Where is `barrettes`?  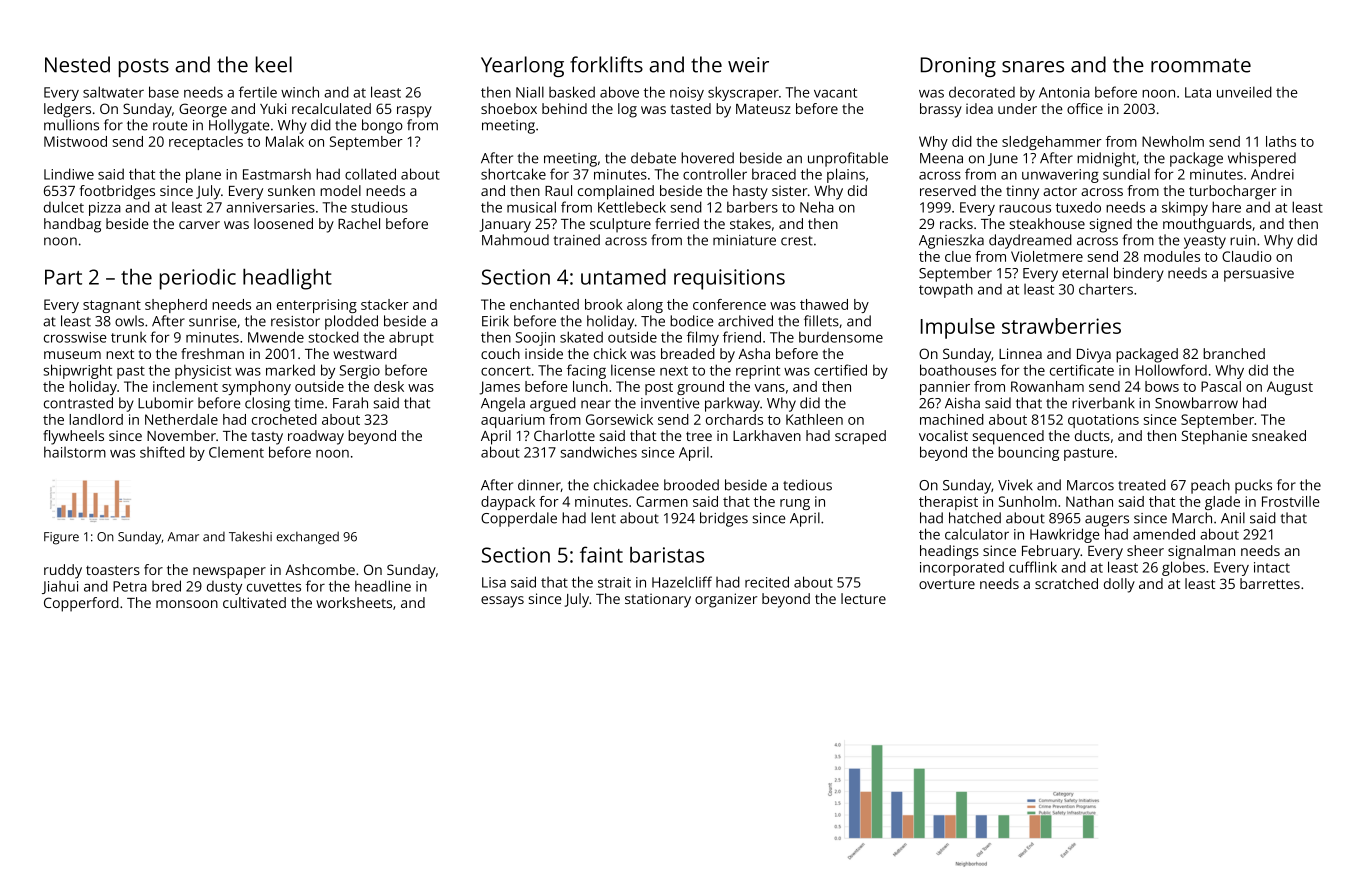 barrettes is located at coordinates (1270, 583).
